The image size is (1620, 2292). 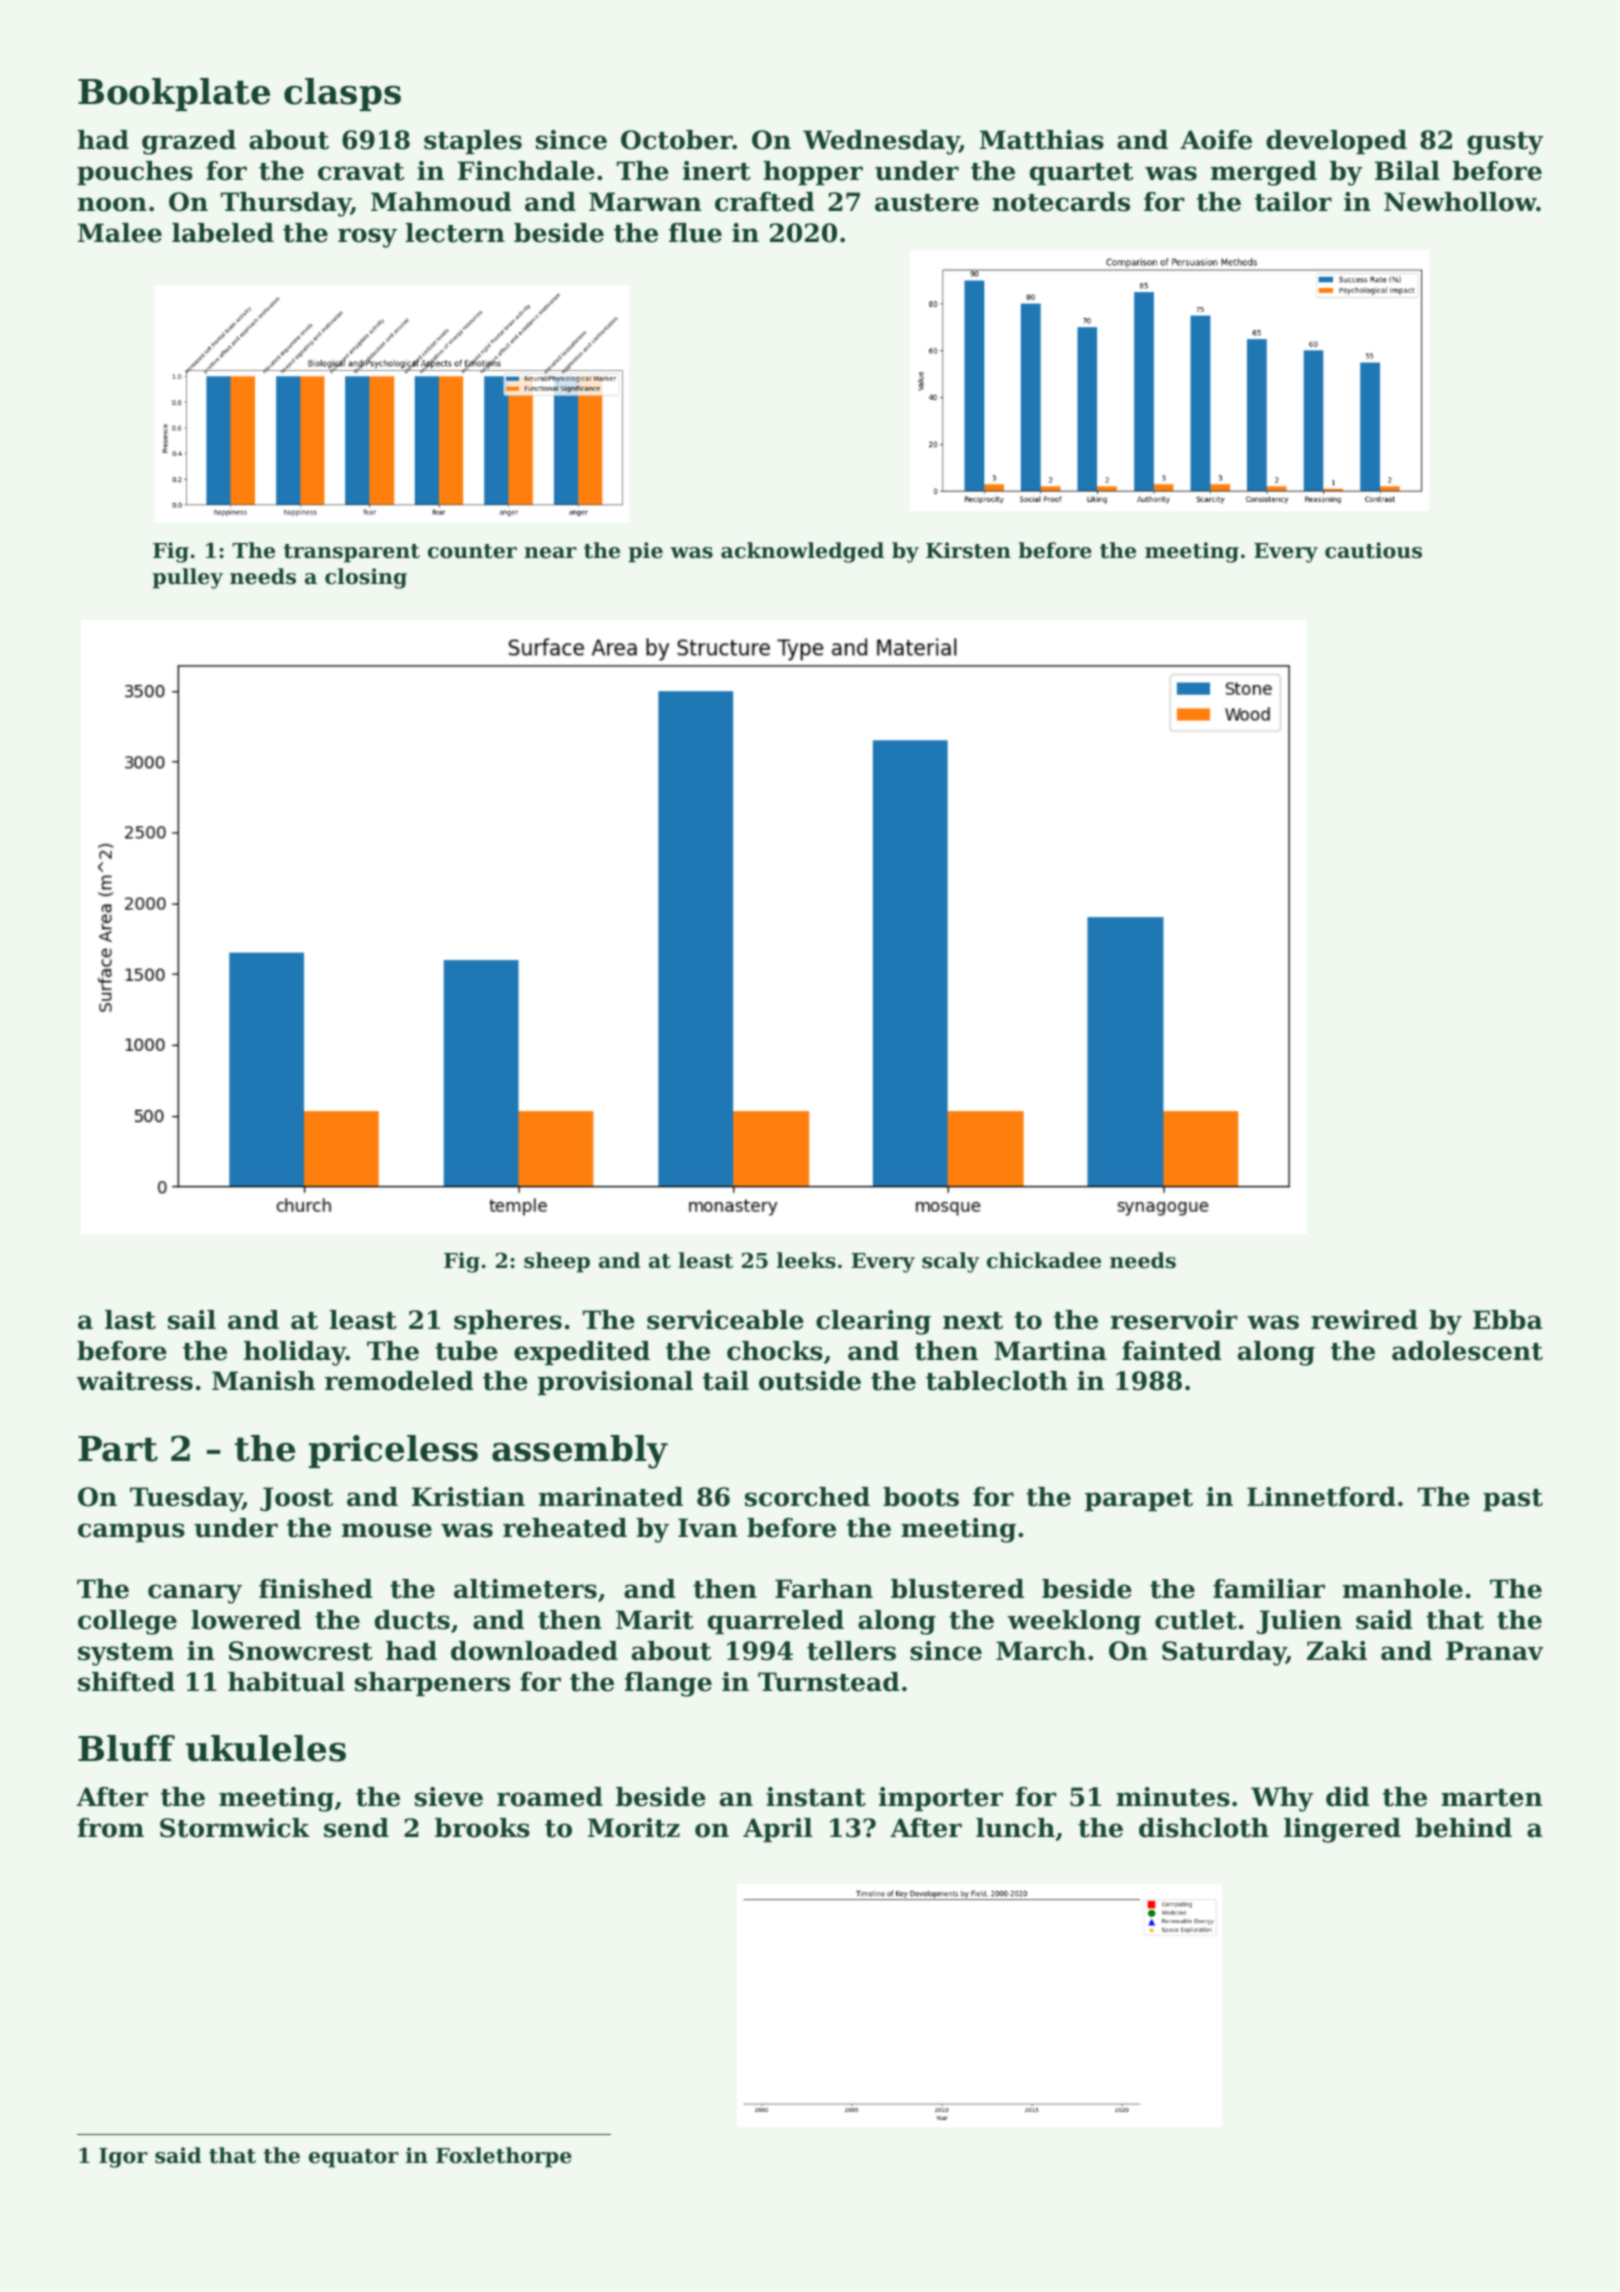 What do you see at coordinates (1216, 140) in the image?
I see `Aoife` at bounding box center [1216, 140].
